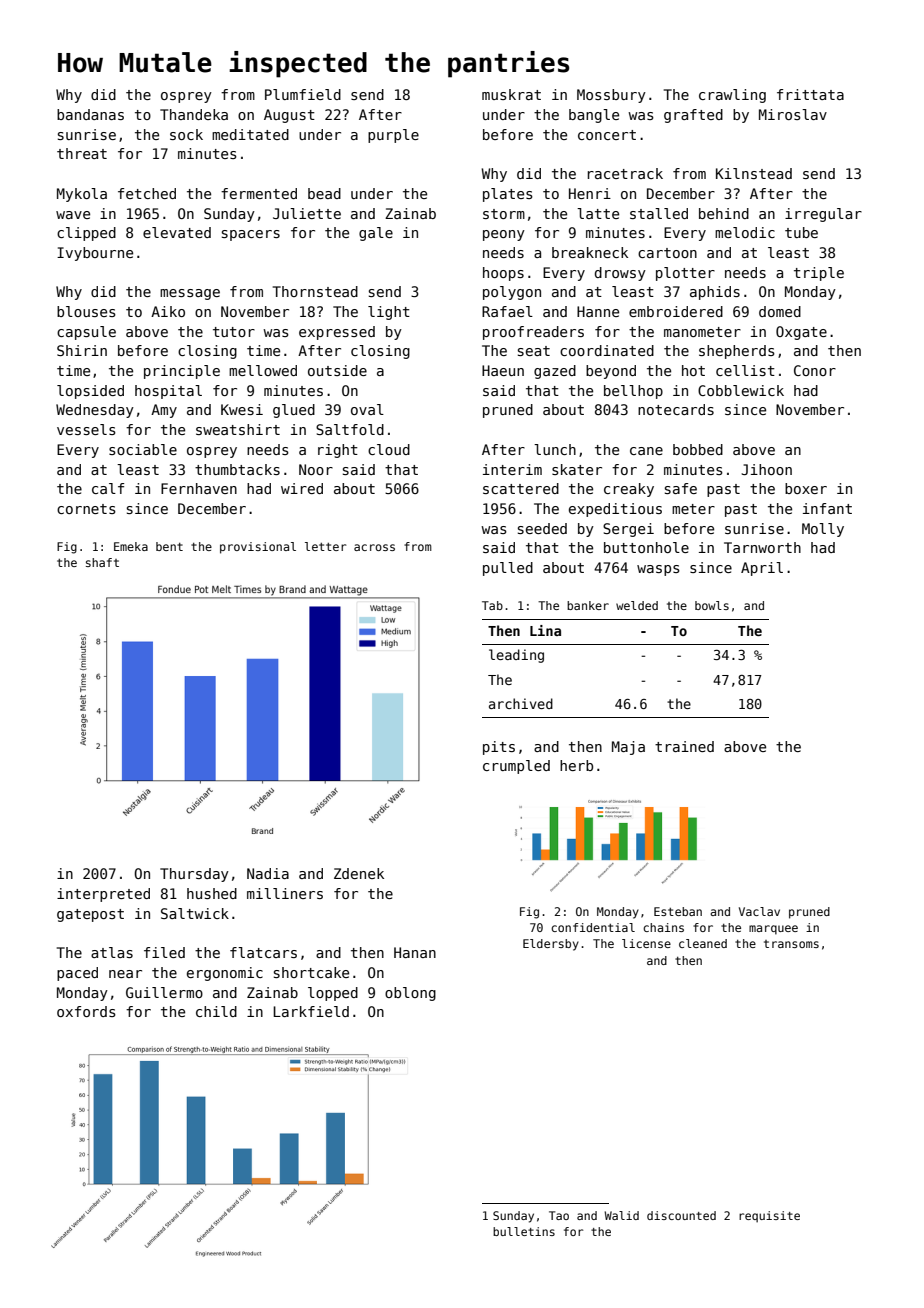  Describe the element at coordinates (511, 94) in the page. I see `muskrat` at that location.
